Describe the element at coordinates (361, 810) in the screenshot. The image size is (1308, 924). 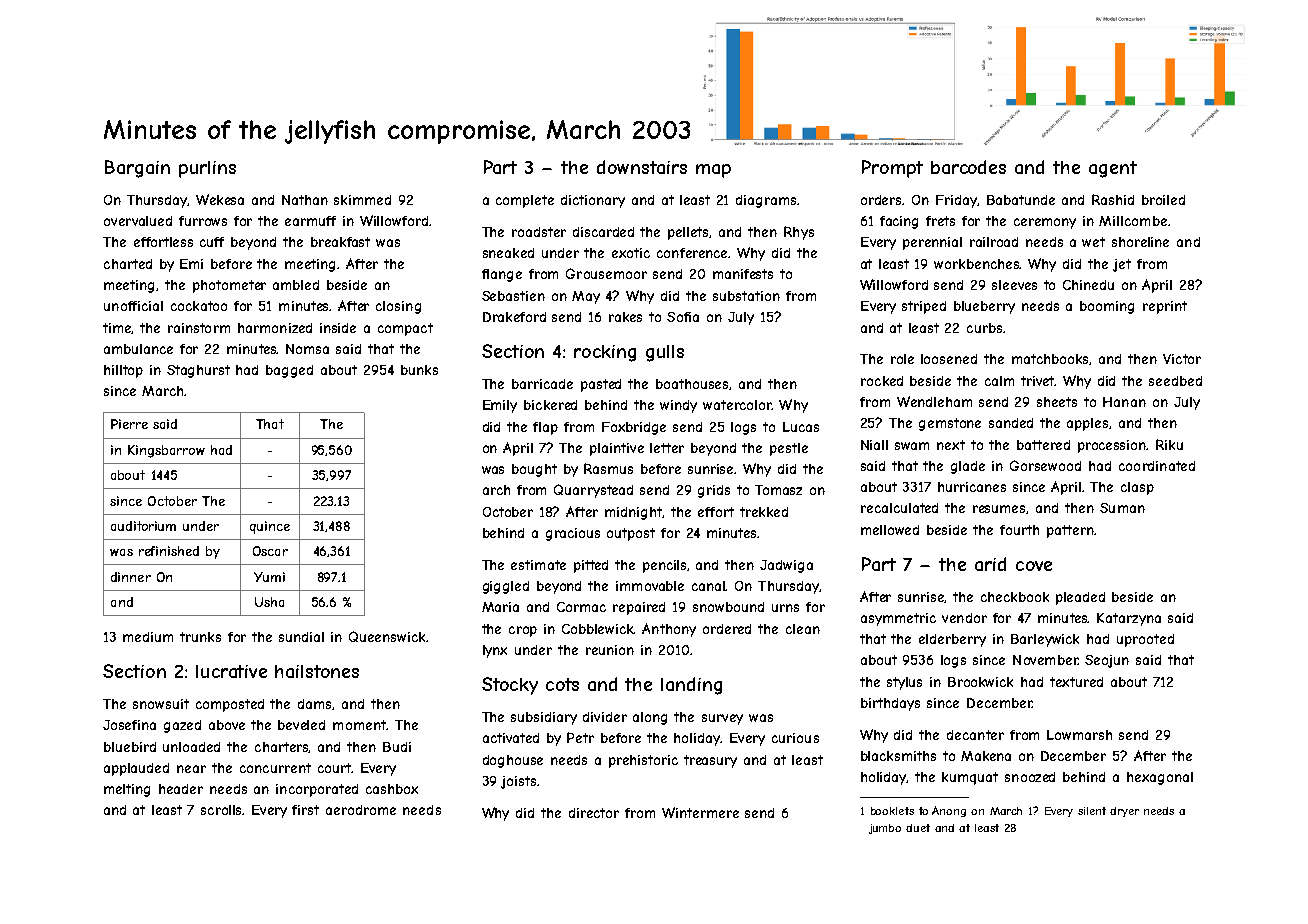
I see `aerodrome` at that location.
